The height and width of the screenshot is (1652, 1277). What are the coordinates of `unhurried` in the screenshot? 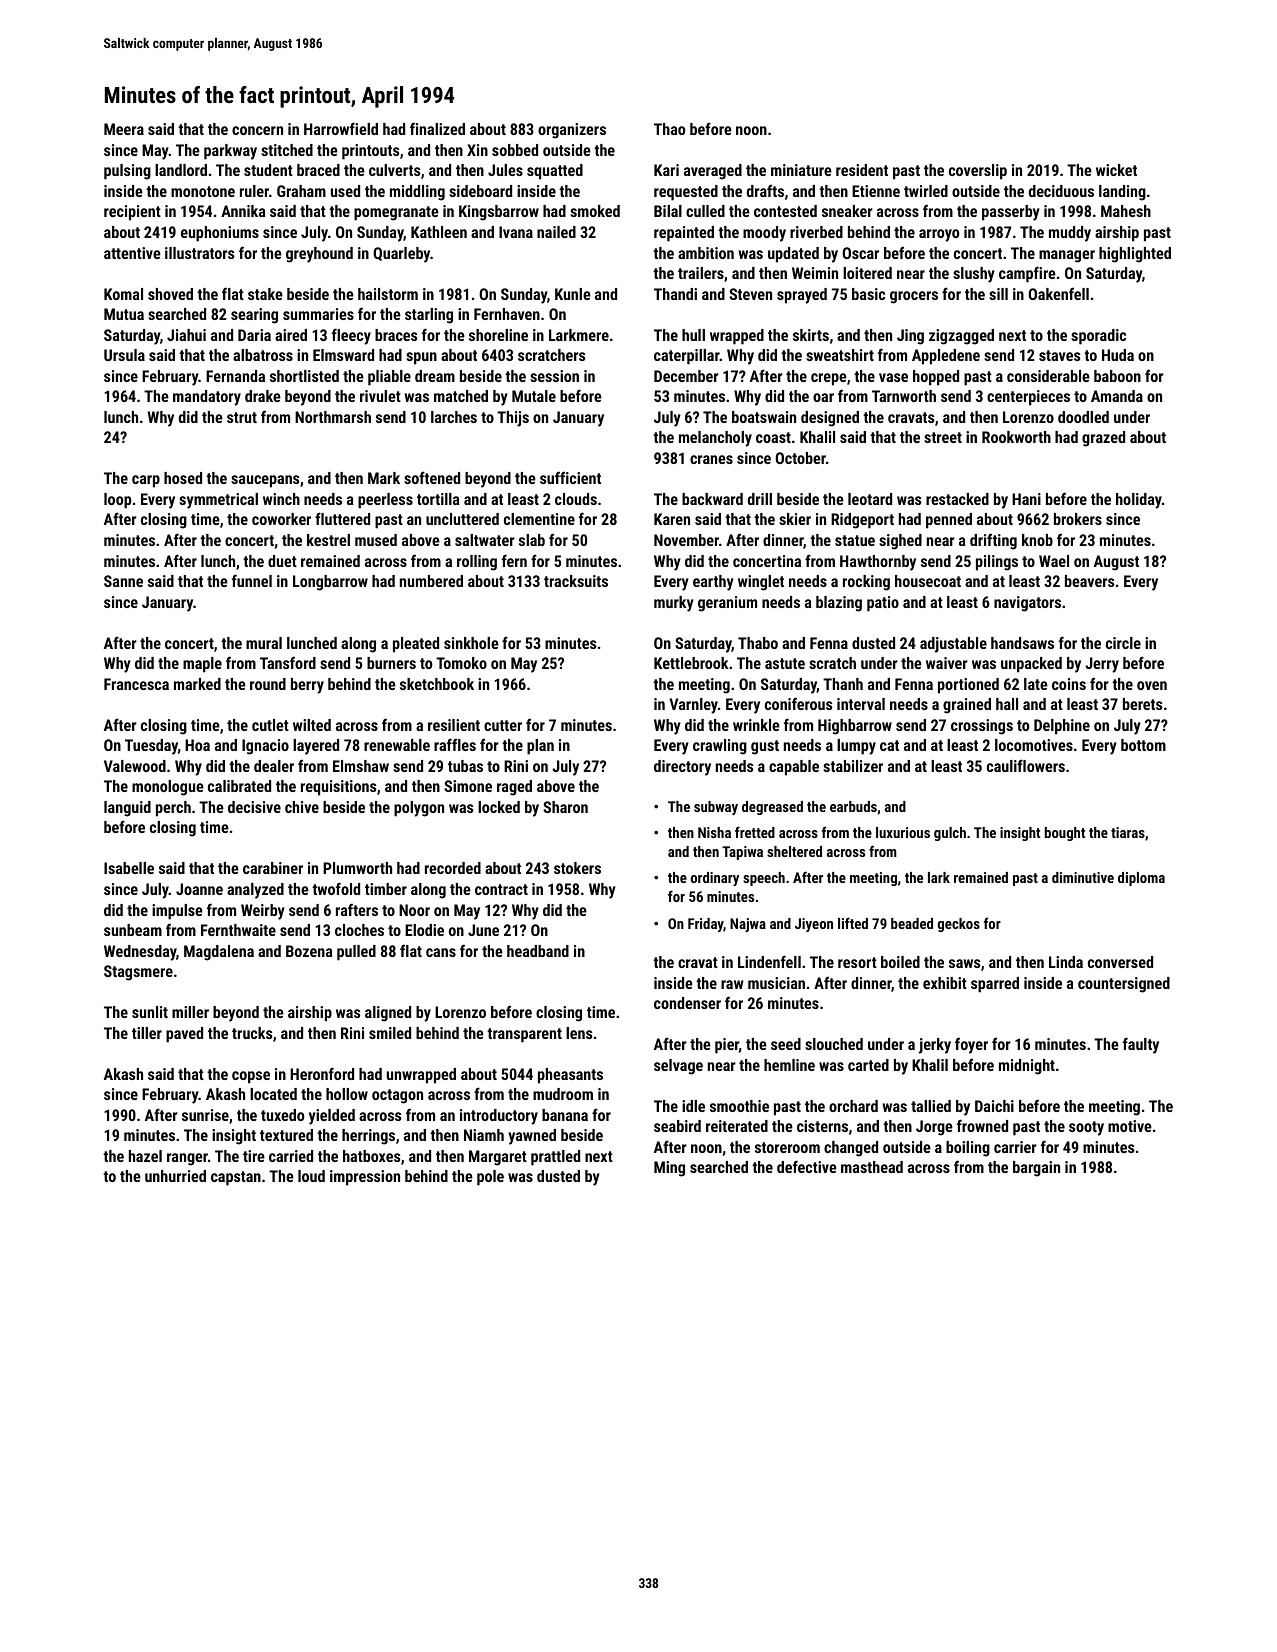 It's located at (175, 1176).
